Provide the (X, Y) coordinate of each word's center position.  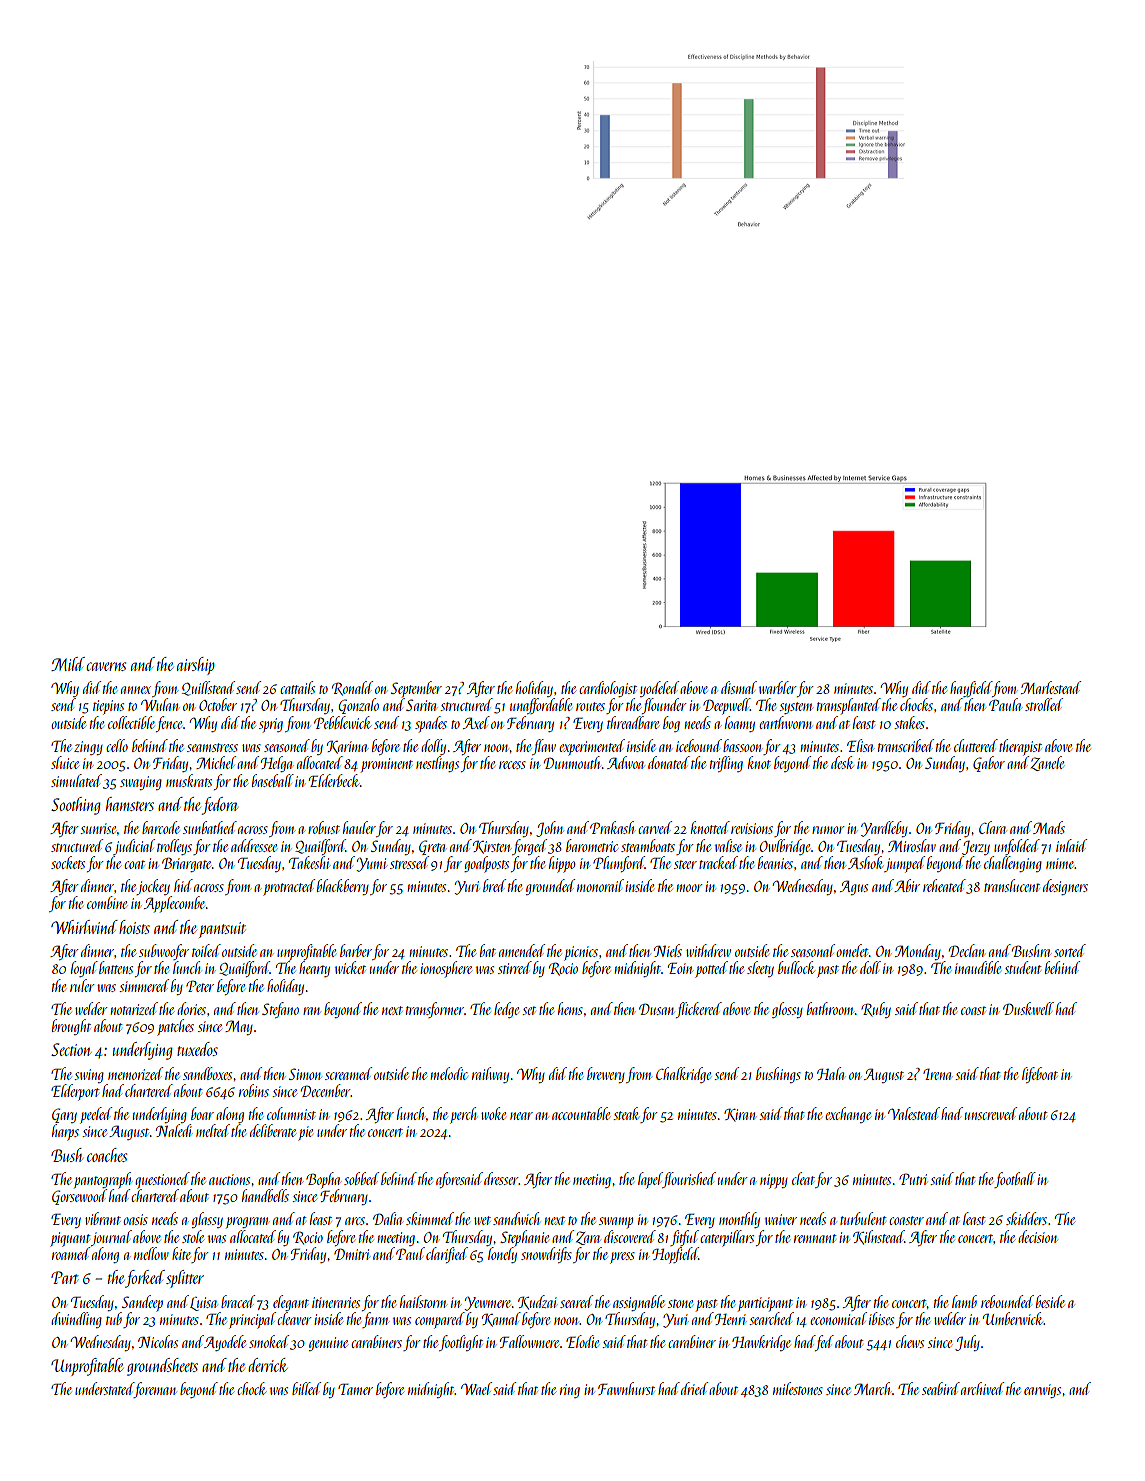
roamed (71, 1253)
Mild (68, 664)
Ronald (352, 688)
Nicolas (158, 1341)
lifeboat (1040, 1075)
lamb (964, 1301)
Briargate (186, 864)
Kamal (501, 1319)
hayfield (971, 689)
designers (1065, 887)
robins (254, 1090)
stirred (515, 967)
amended (522, 950)
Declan (966, 950)
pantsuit (222, 930)
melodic (449, 1073)
